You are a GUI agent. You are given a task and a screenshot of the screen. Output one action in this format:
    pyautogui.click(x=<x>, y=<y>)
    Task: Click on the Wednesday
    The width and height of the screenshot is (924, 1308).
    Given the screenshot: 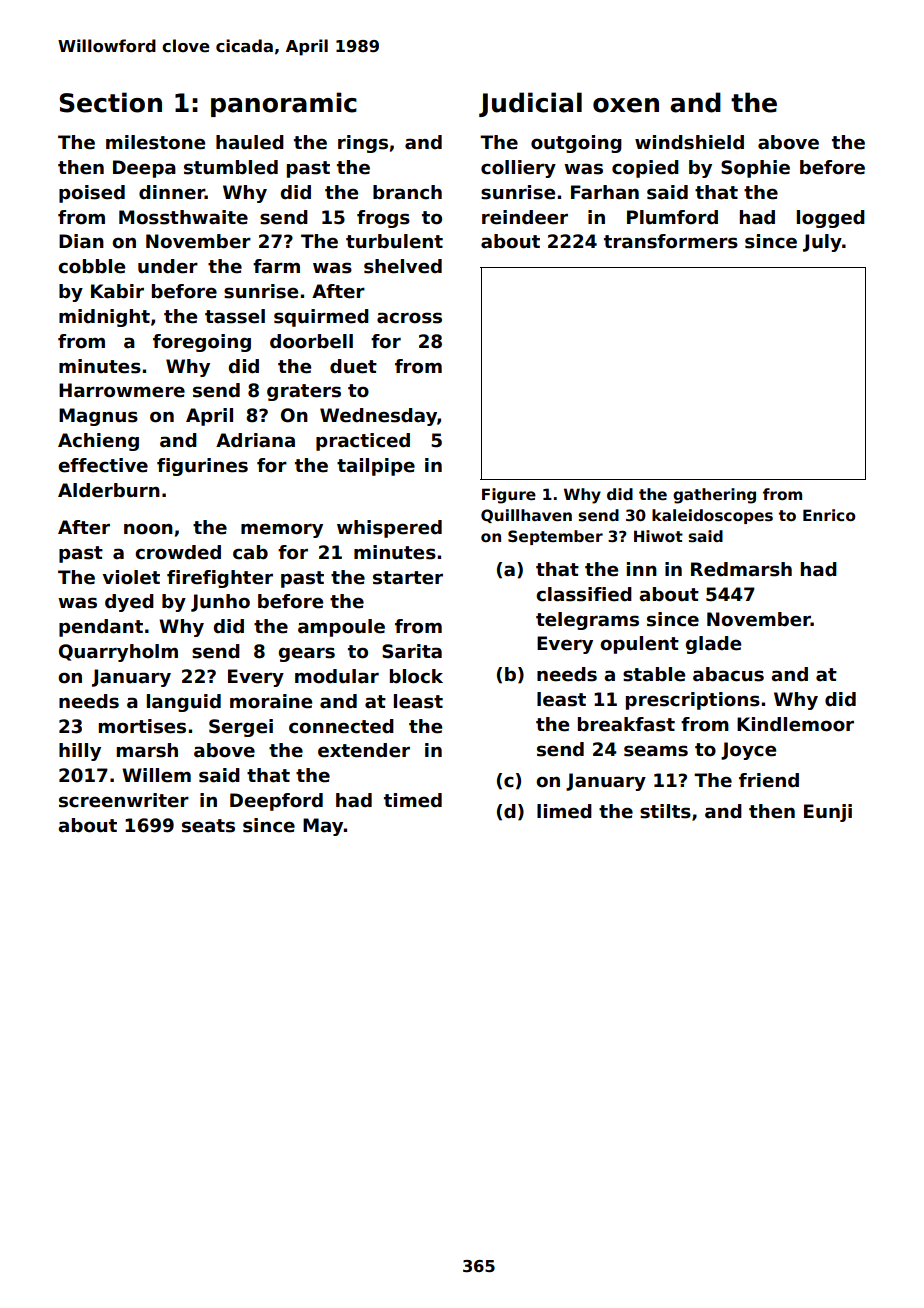 What is the action you would take?
    pyautogui.click(x=378, y=417)
